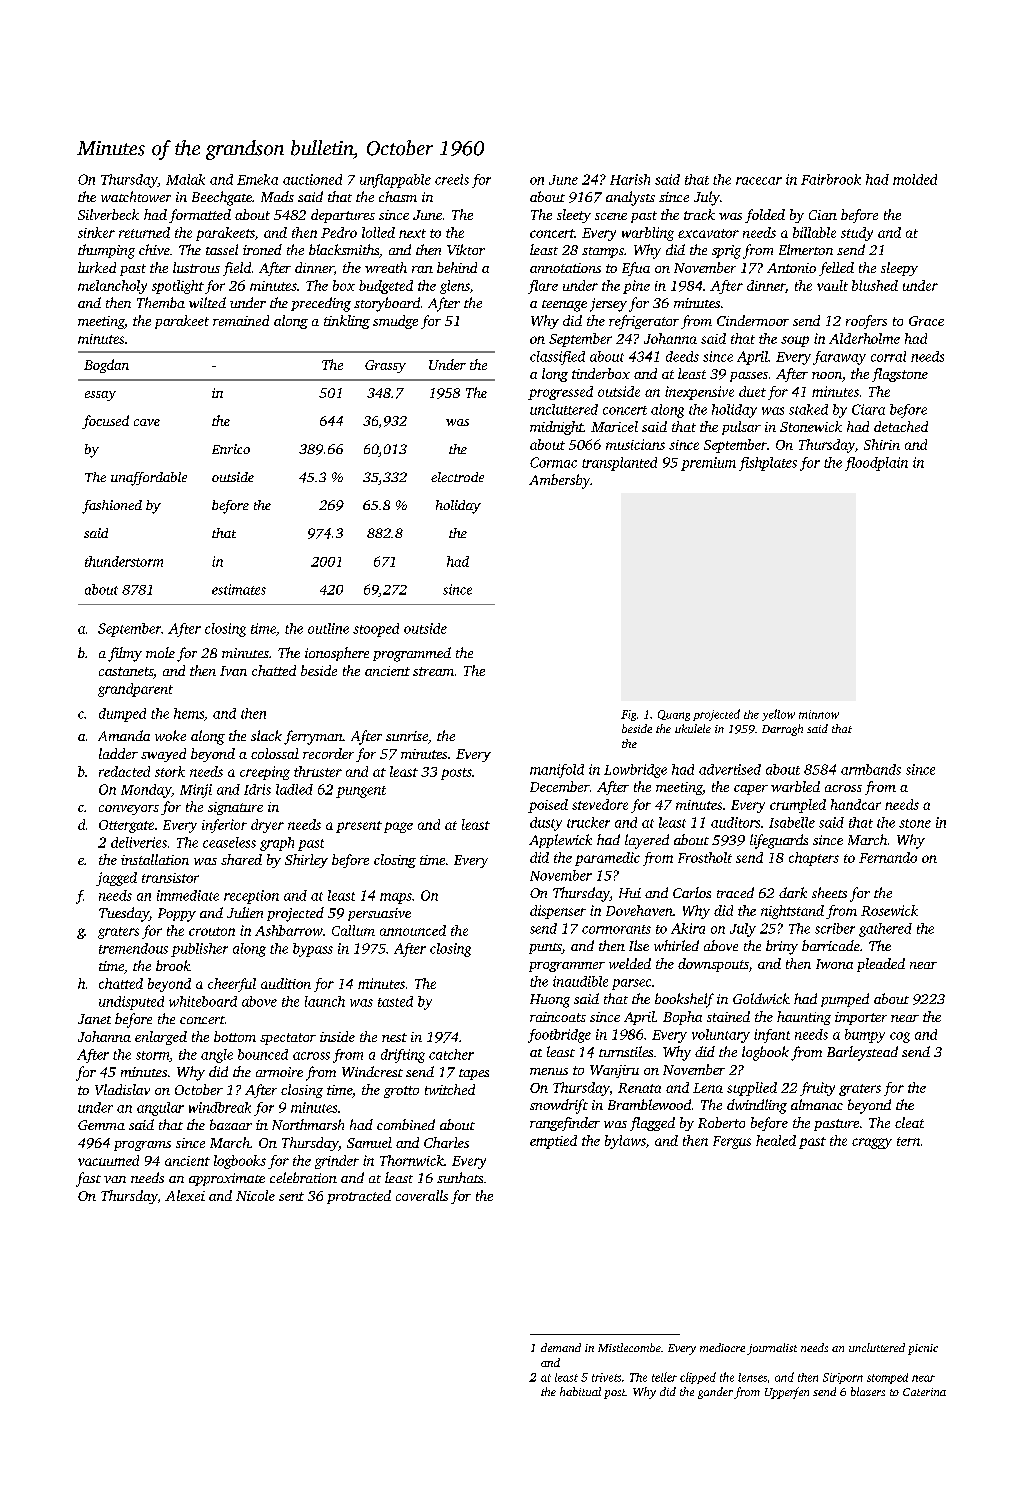  Describe the element at coordinates (819, 714) in the page. I see `minnow` at that location.
